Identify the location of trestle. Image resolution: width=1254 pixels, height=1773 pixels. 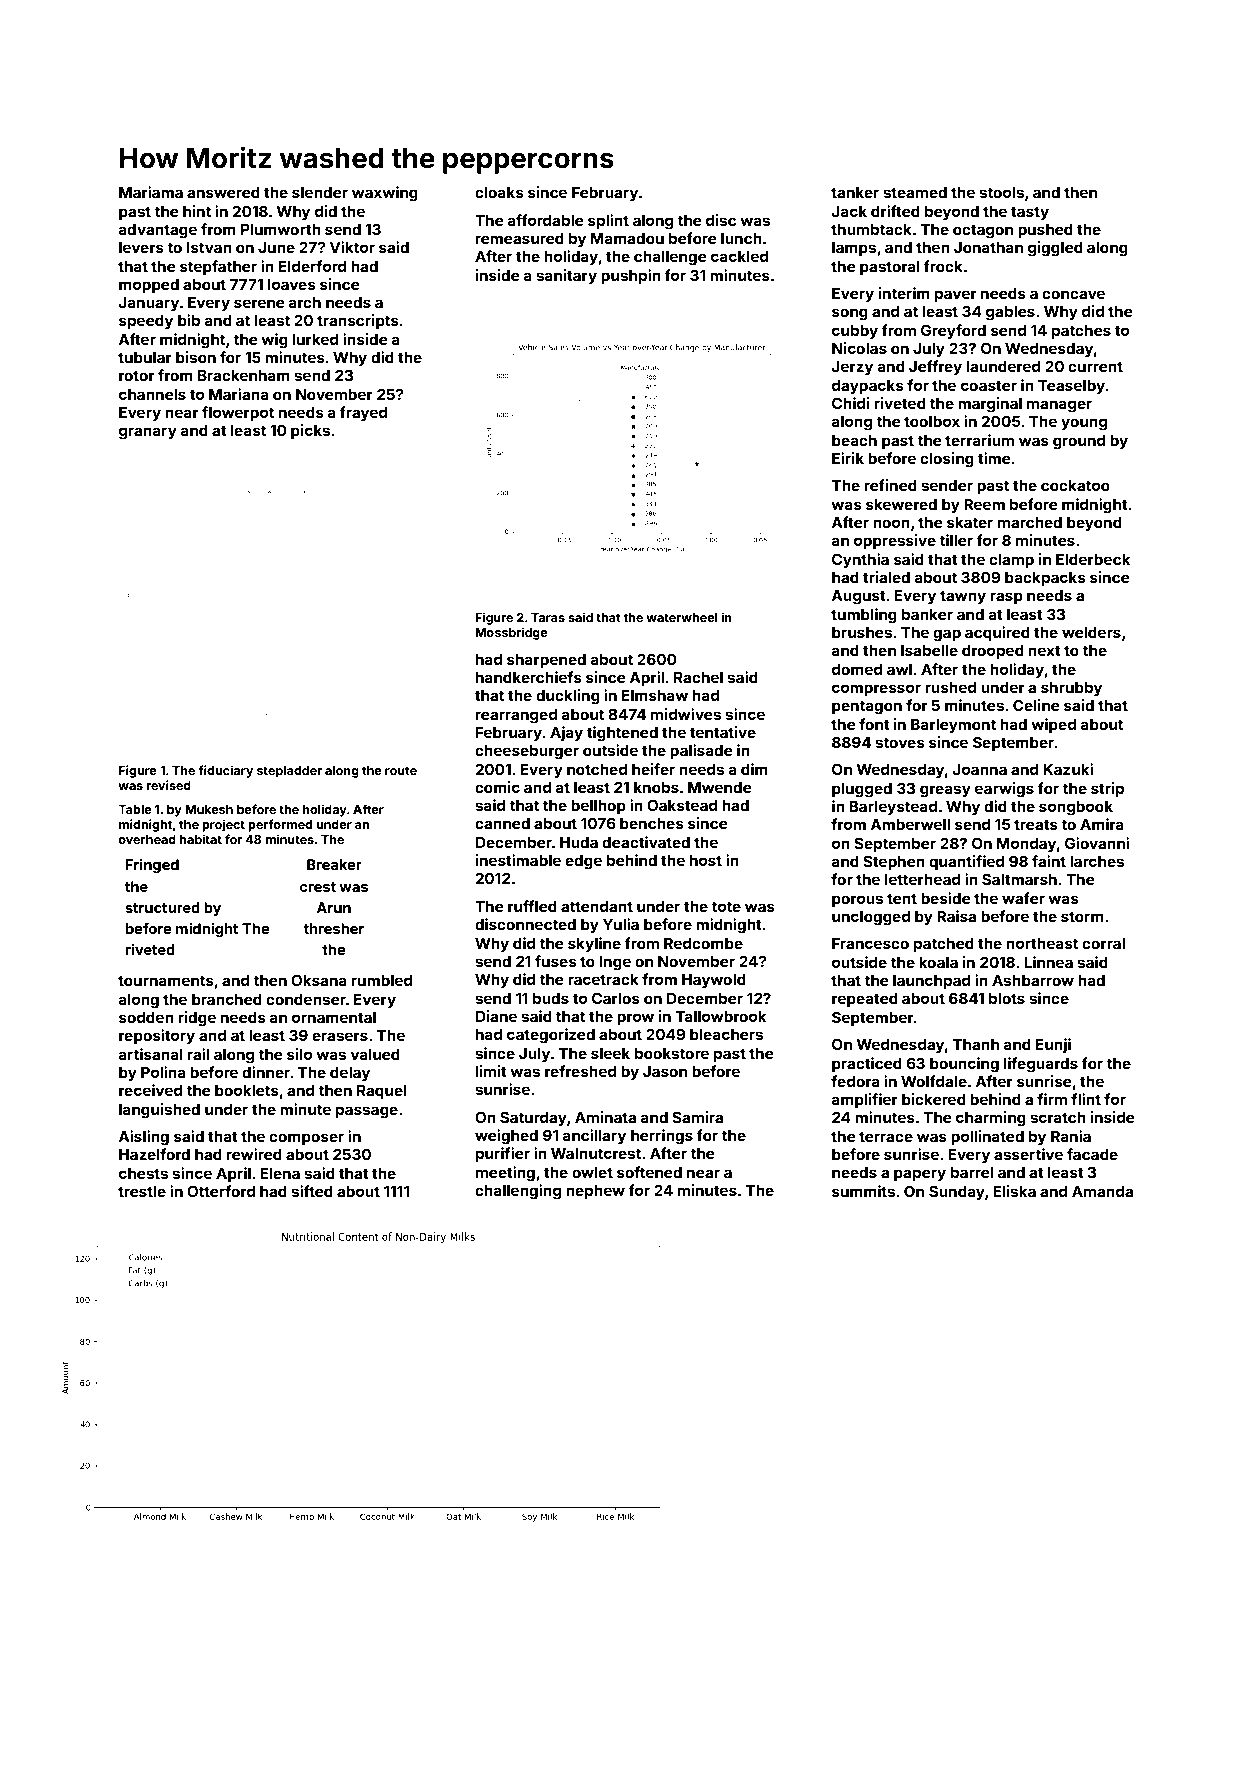
(142, 1191).
